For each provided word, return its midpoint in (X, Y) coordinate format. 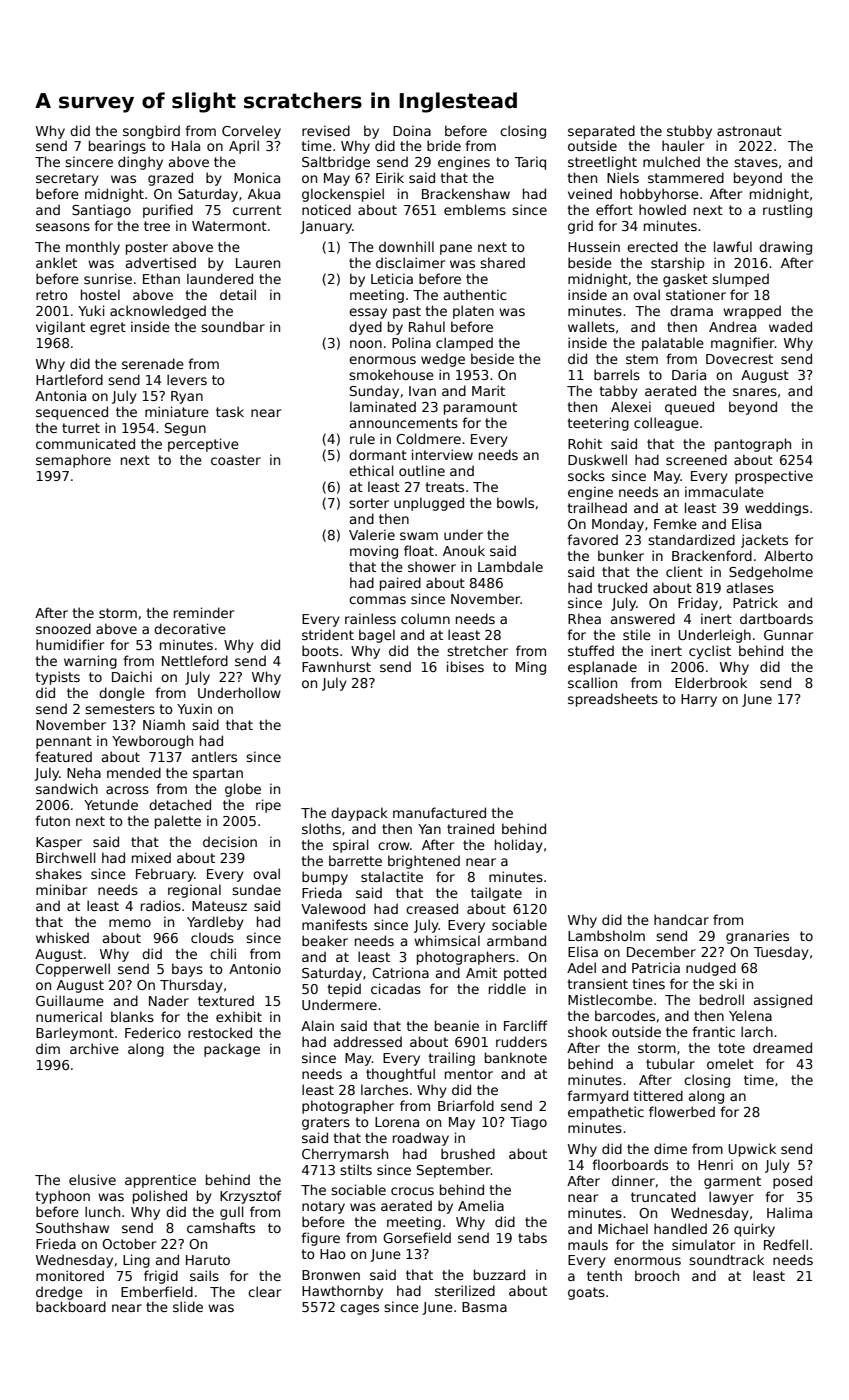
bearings (117, 147)
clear (264, 1291)
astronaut (749, 131)
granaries (757, 937)
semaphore (73, 461)
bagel (377, 636)
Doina (412, 130)
